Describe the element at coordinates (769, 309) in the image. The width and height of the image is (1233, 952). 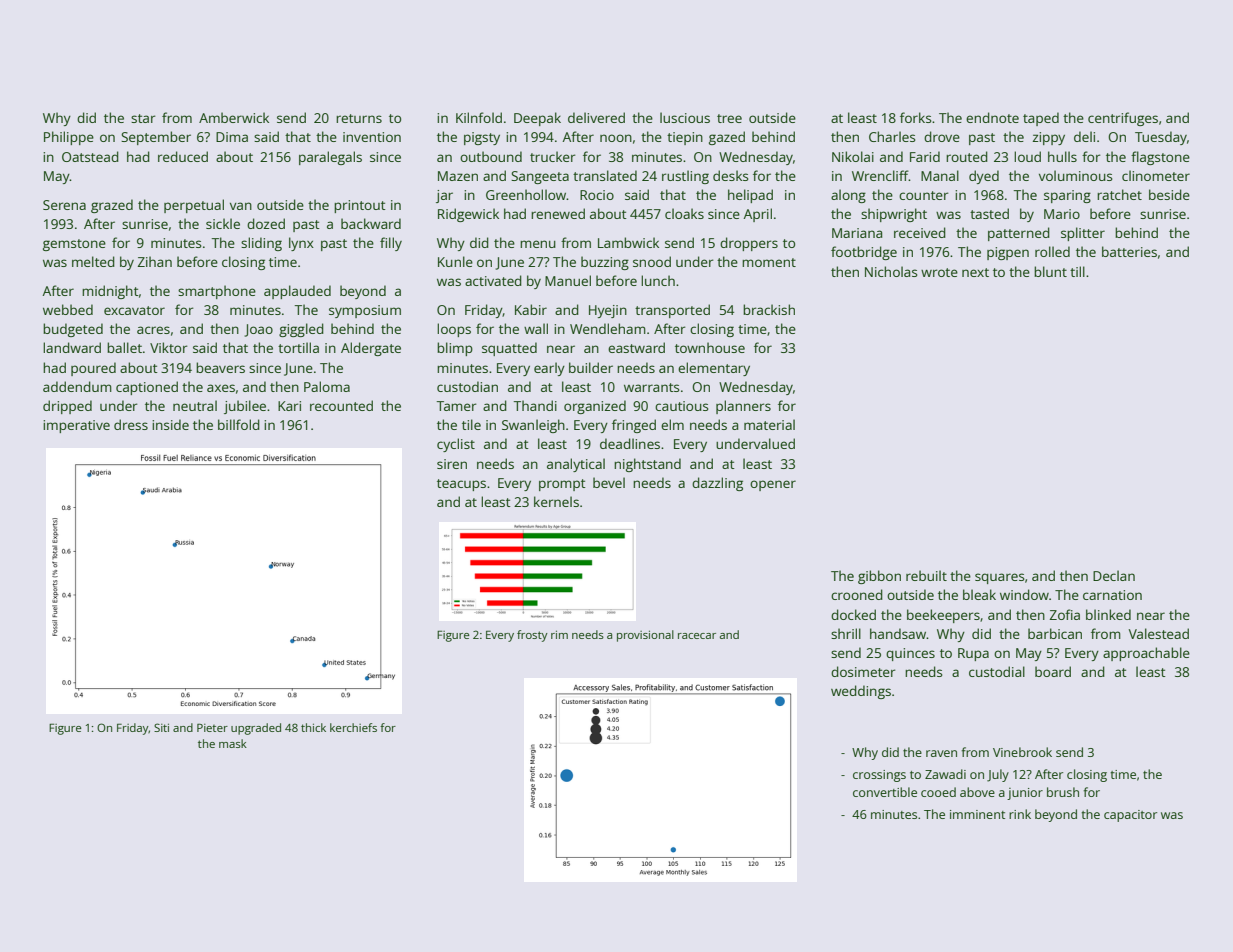
I see `brackish` at that location.
